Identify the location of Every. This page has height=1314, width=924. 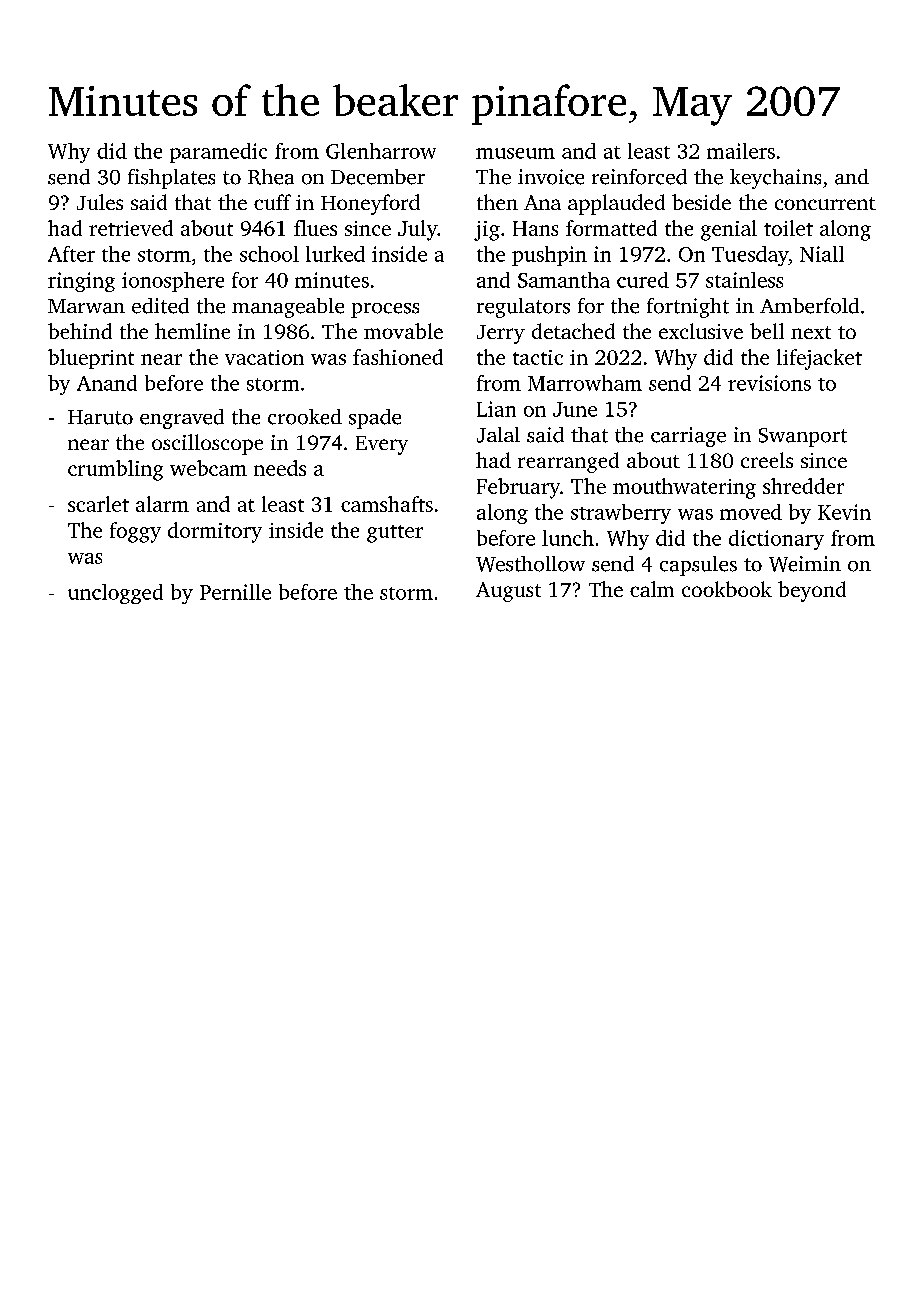
(382, 445).
